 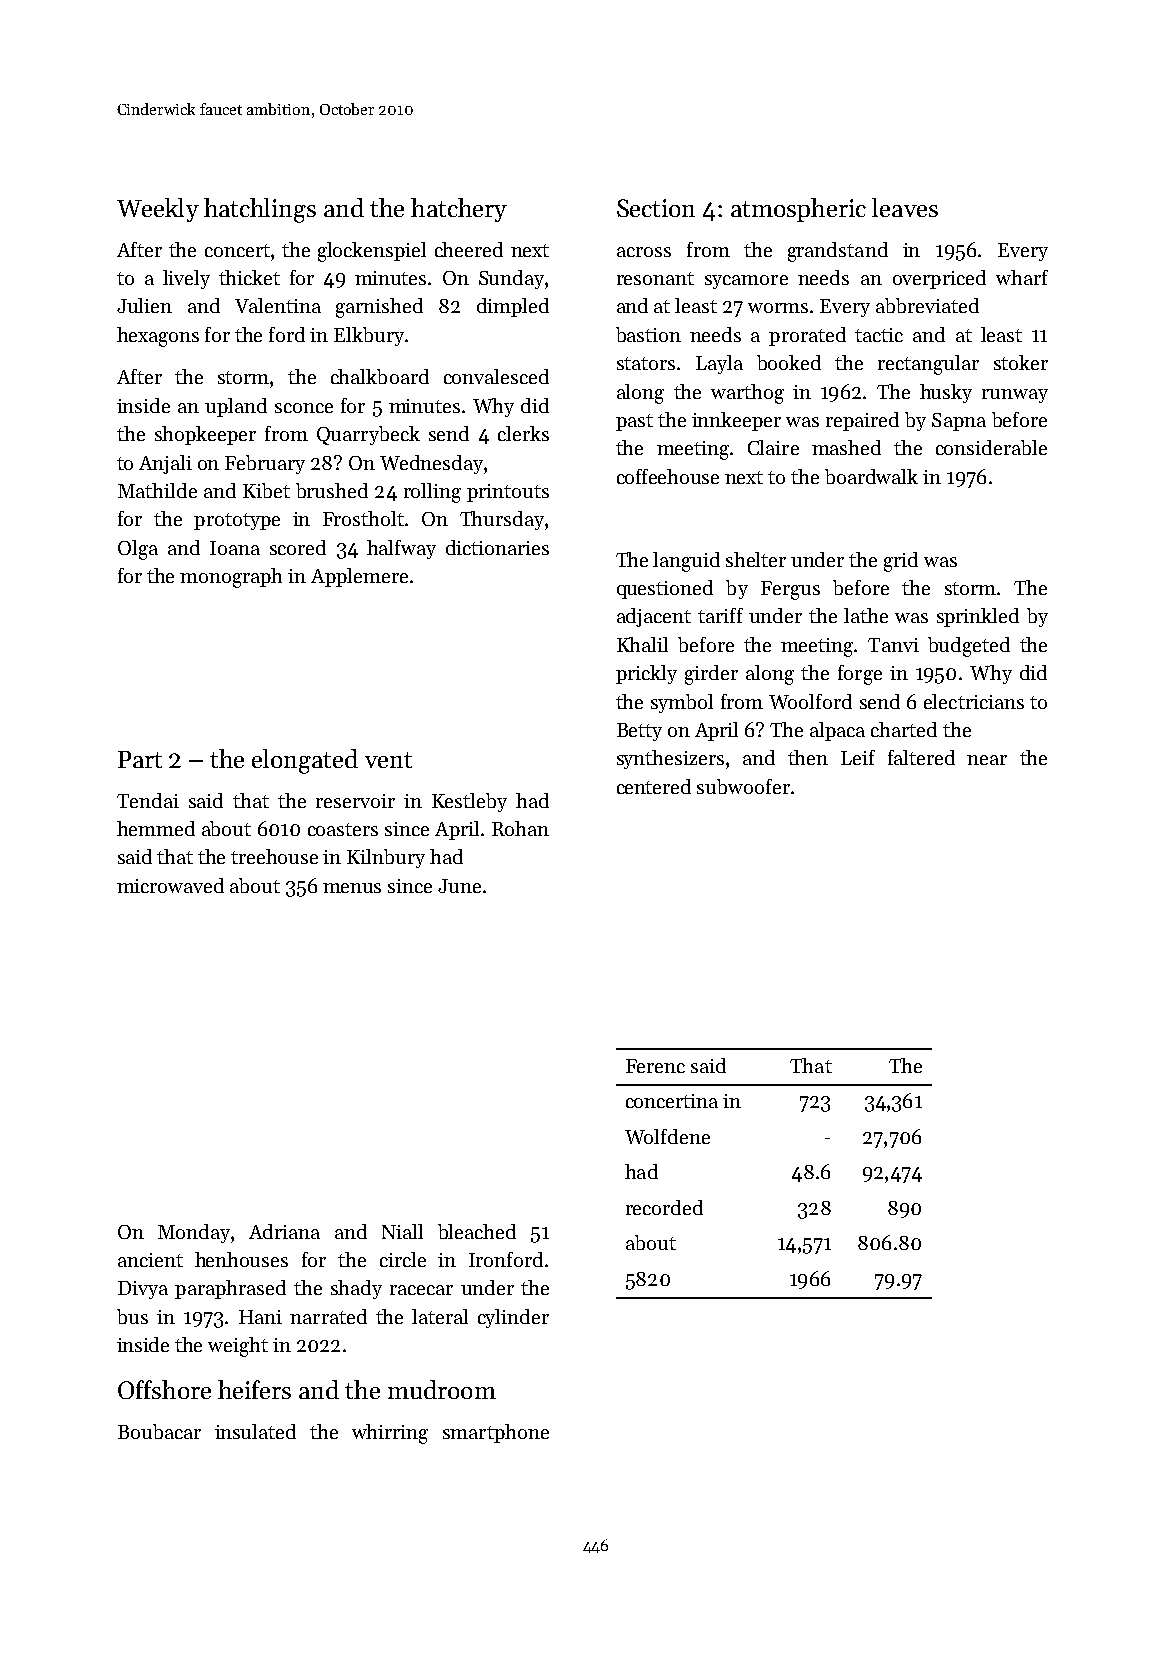 I want to click on leaves, so click(x=905, y=207).
